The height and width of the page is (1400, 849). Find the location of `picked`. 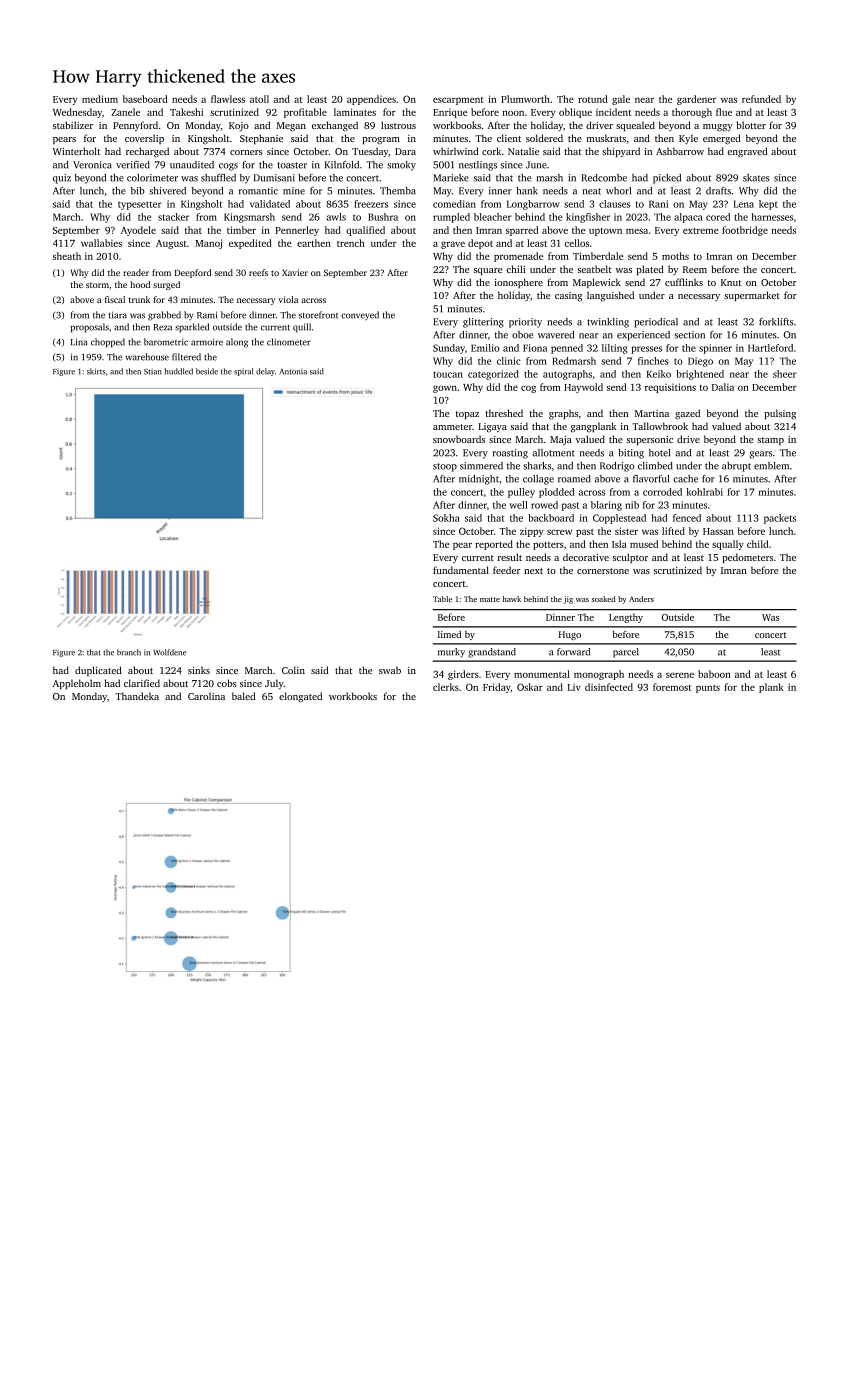

picked is located at coordinates (667, 179).
